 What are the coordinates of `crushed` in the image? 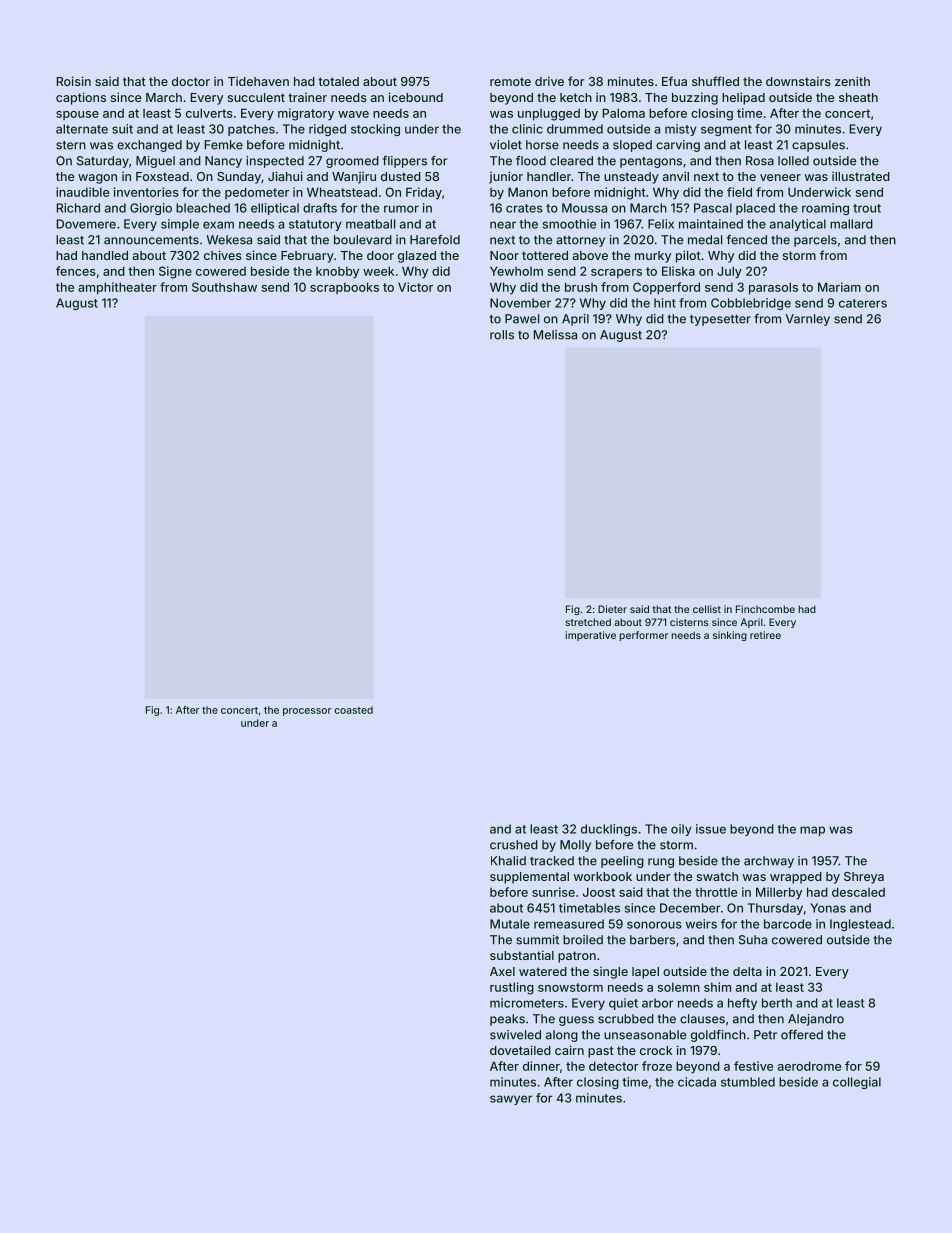 It's located at (514, 845).
